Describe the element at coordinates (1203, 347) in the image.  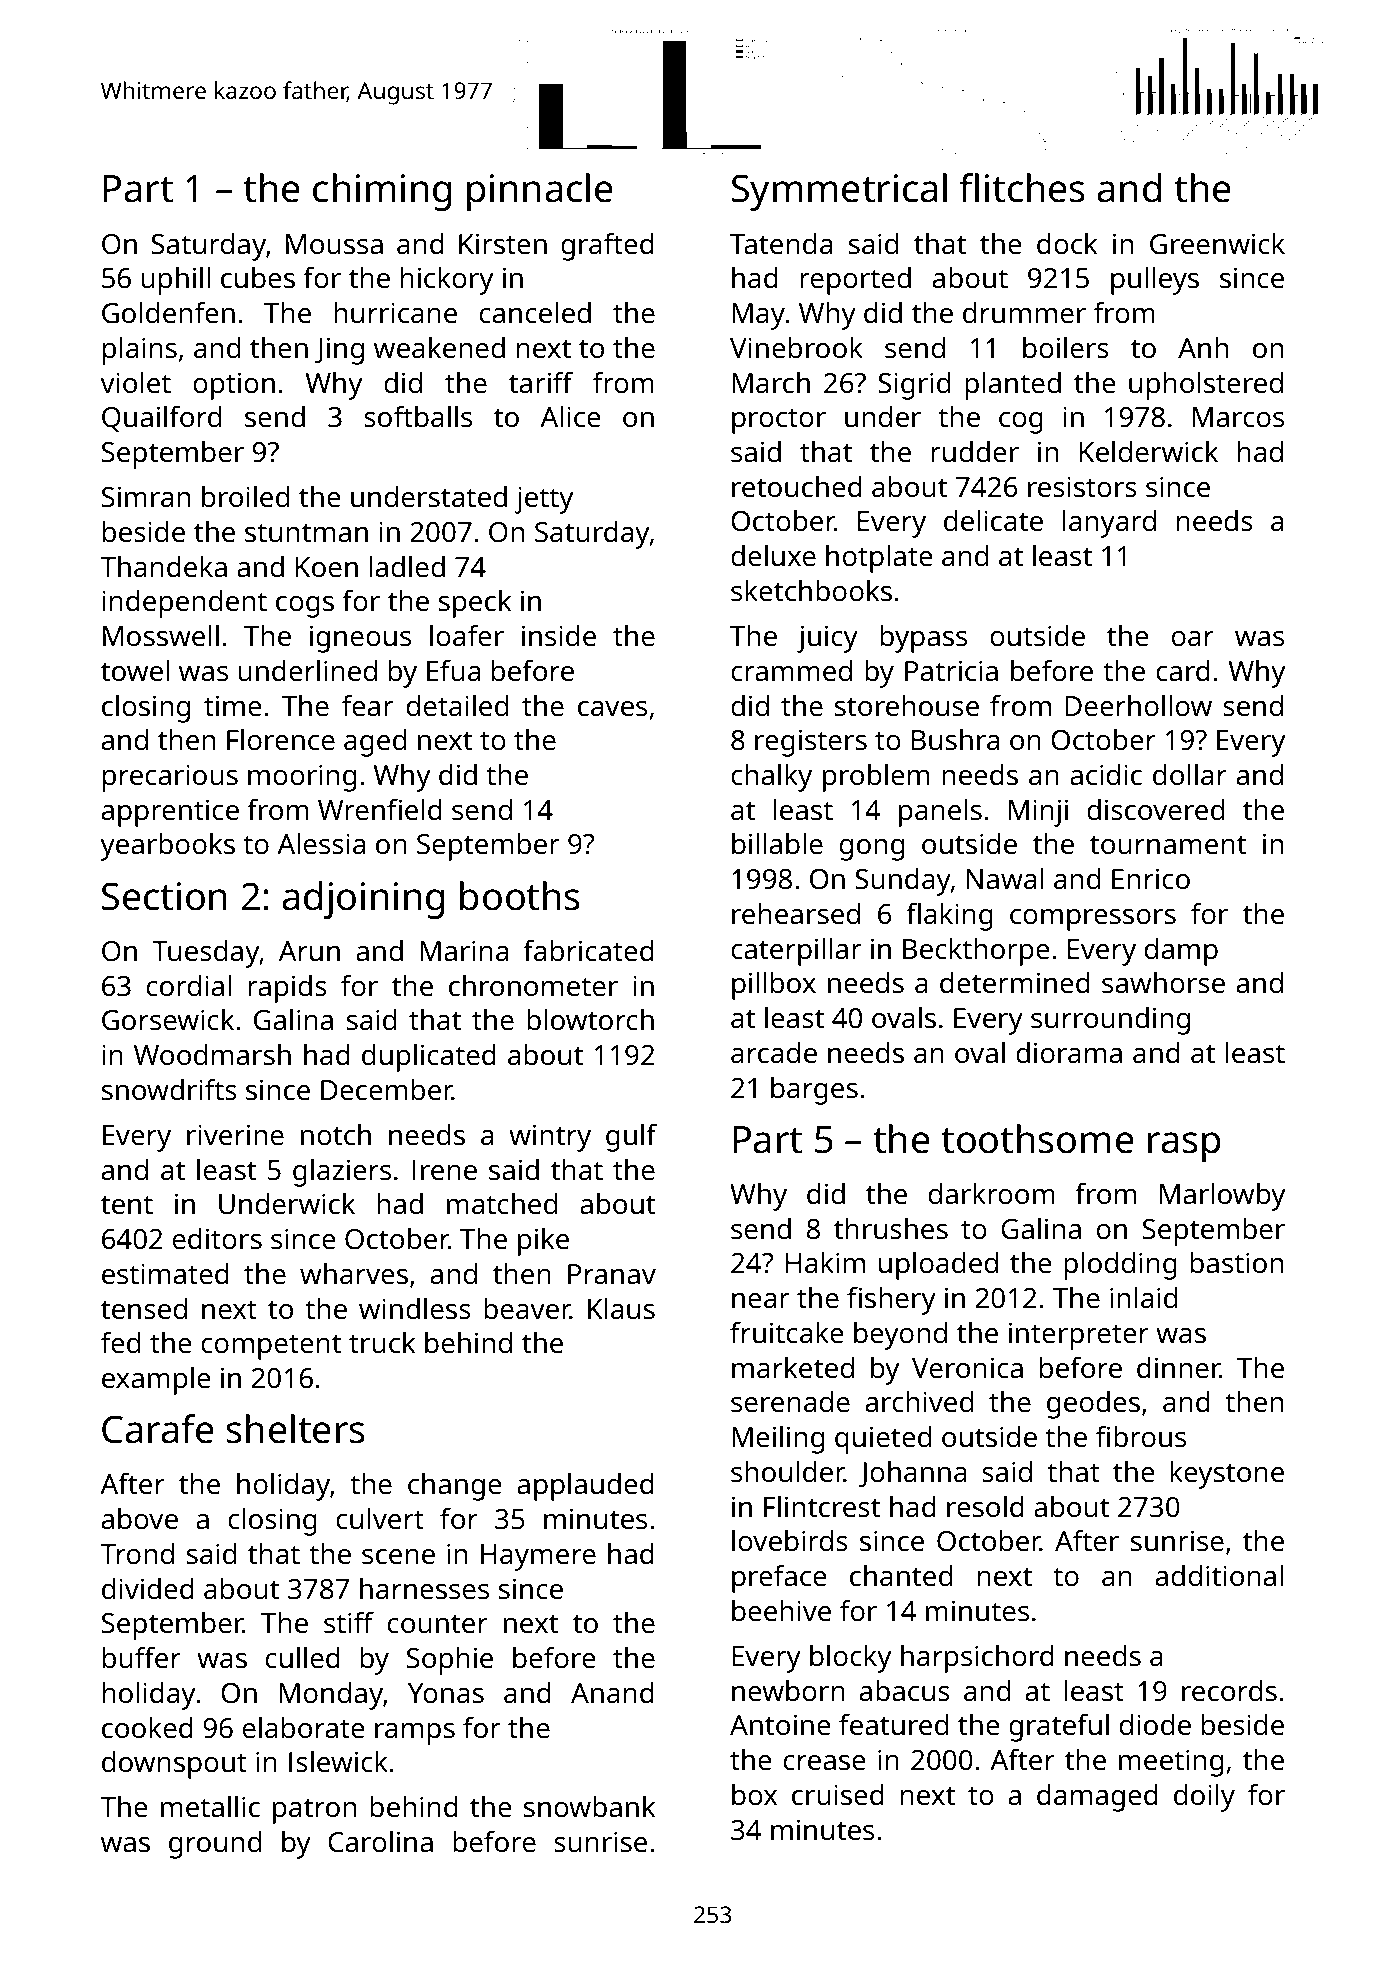
I see `Anh` at that location.
